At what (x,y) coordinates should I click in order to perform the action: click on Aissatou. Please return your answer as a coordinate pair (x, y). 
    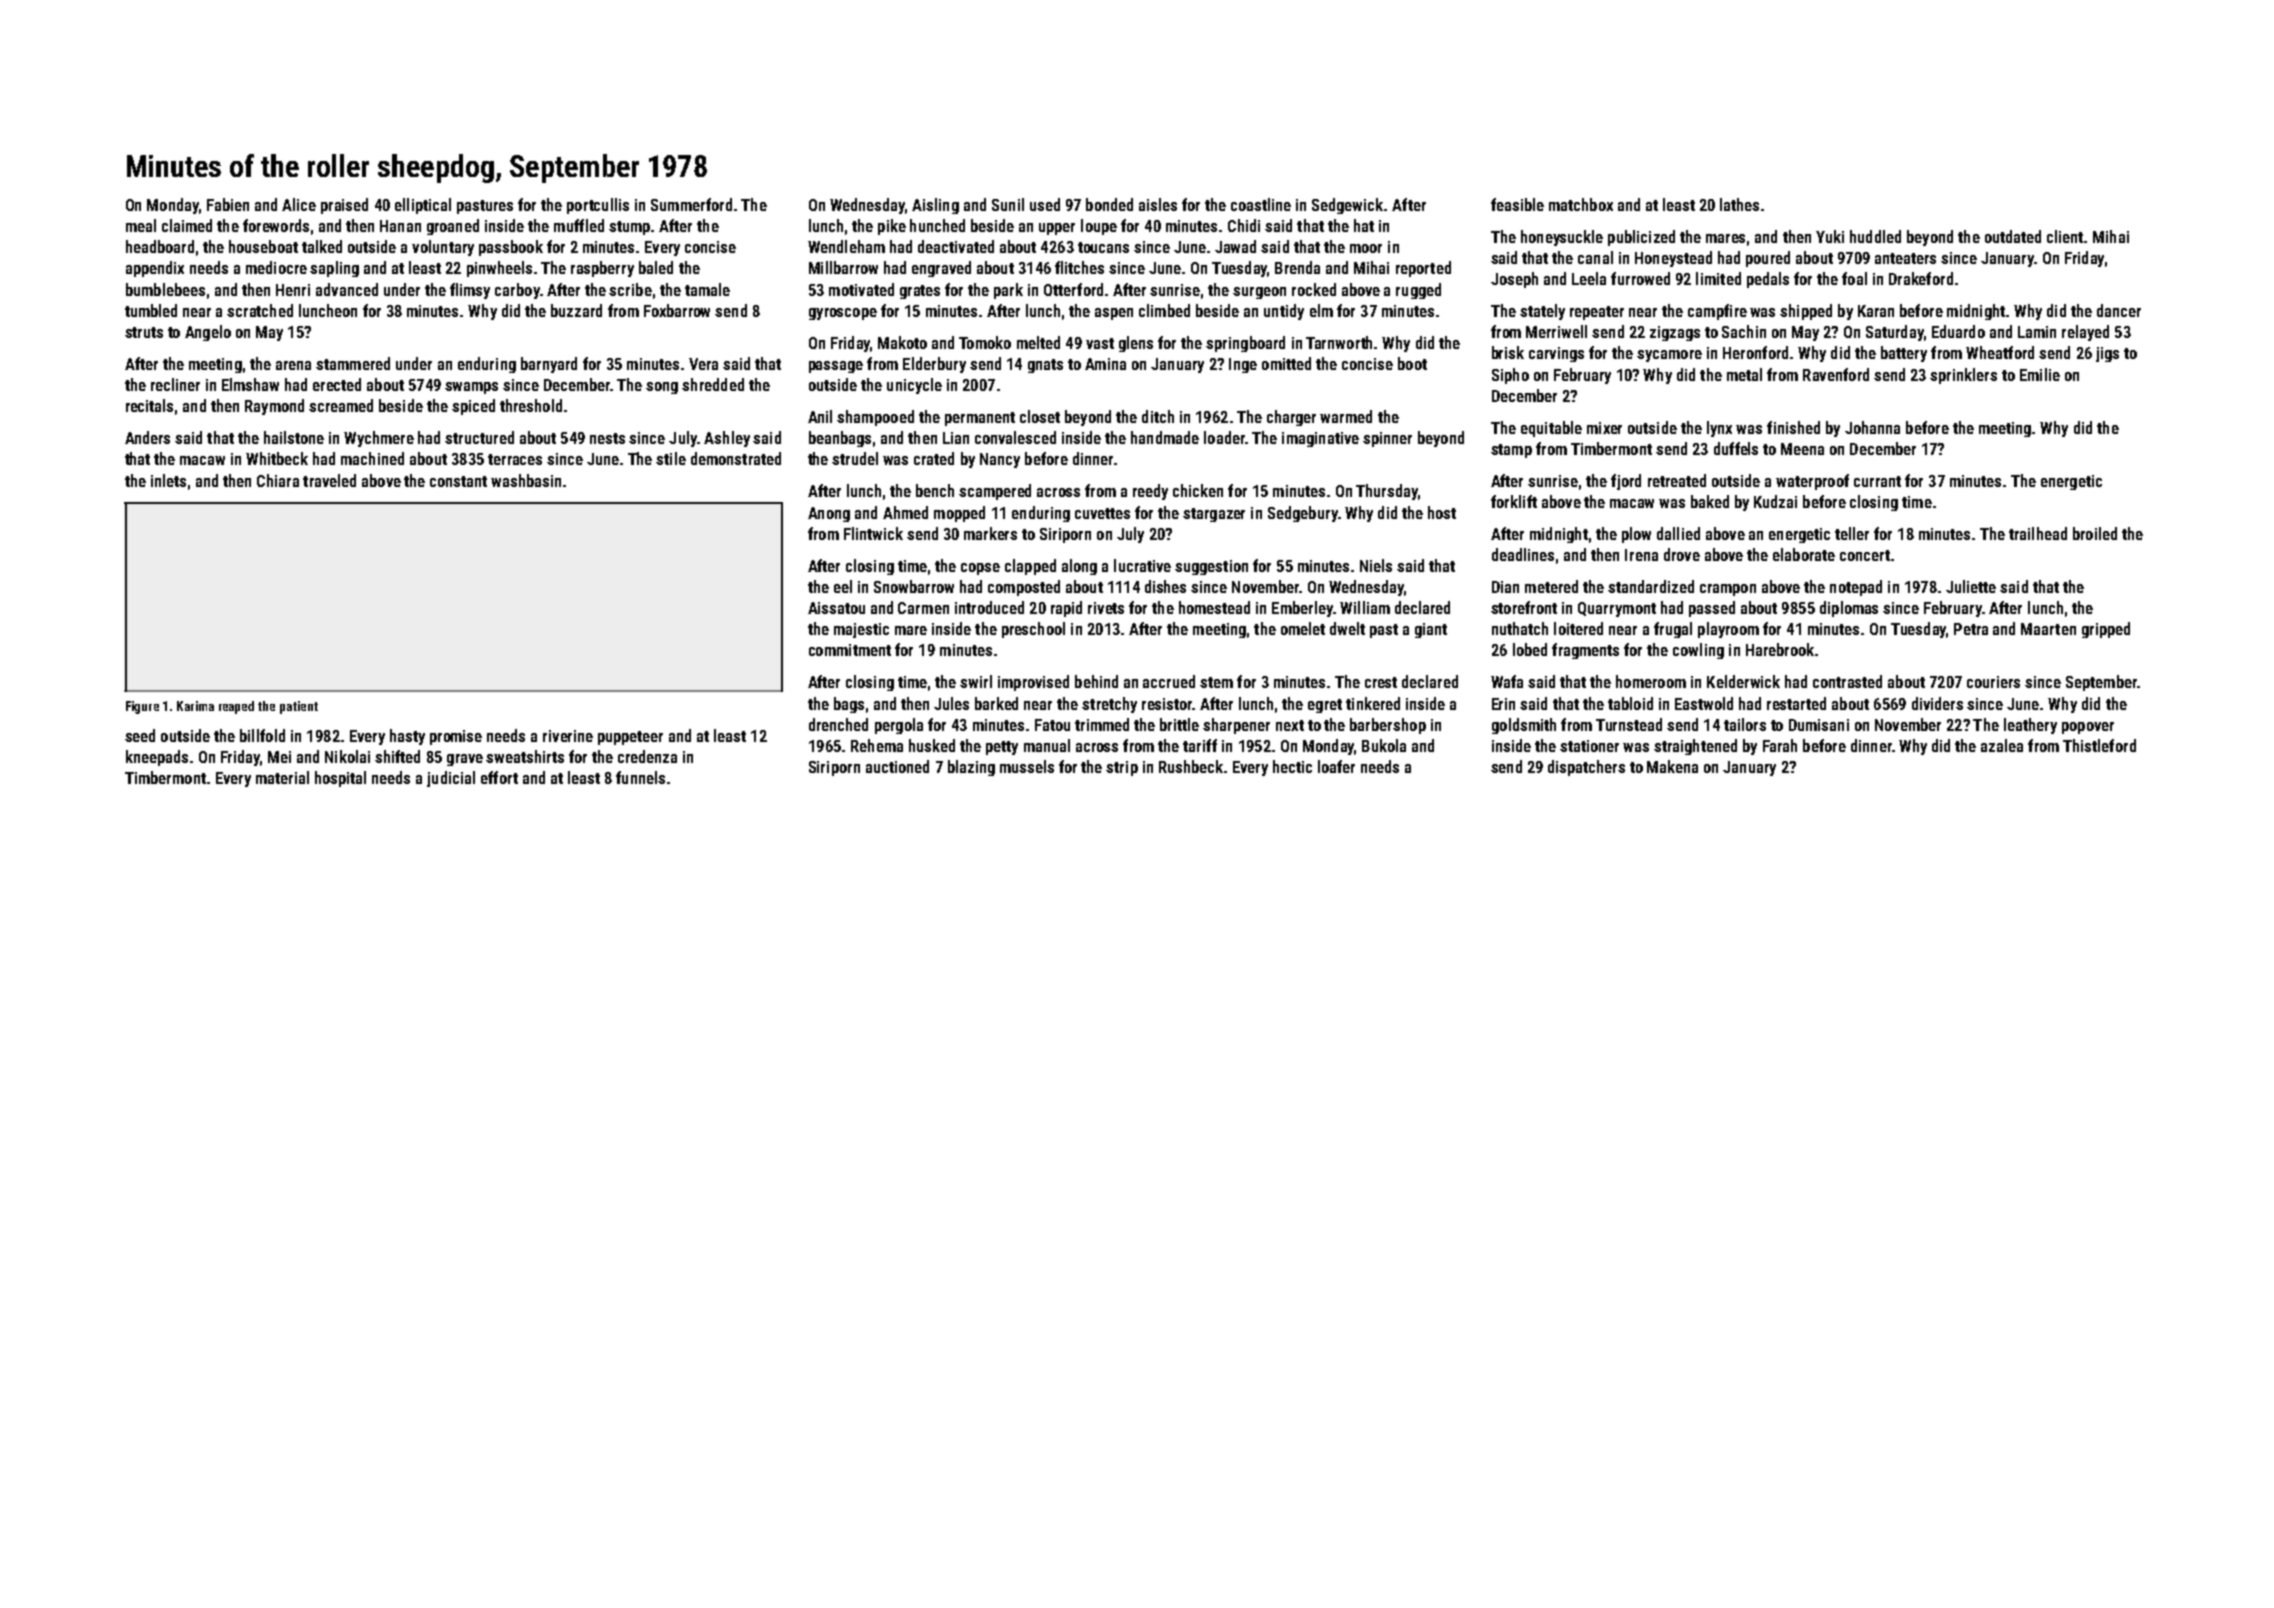
    Looking at the image, I should click on (836, 608).
